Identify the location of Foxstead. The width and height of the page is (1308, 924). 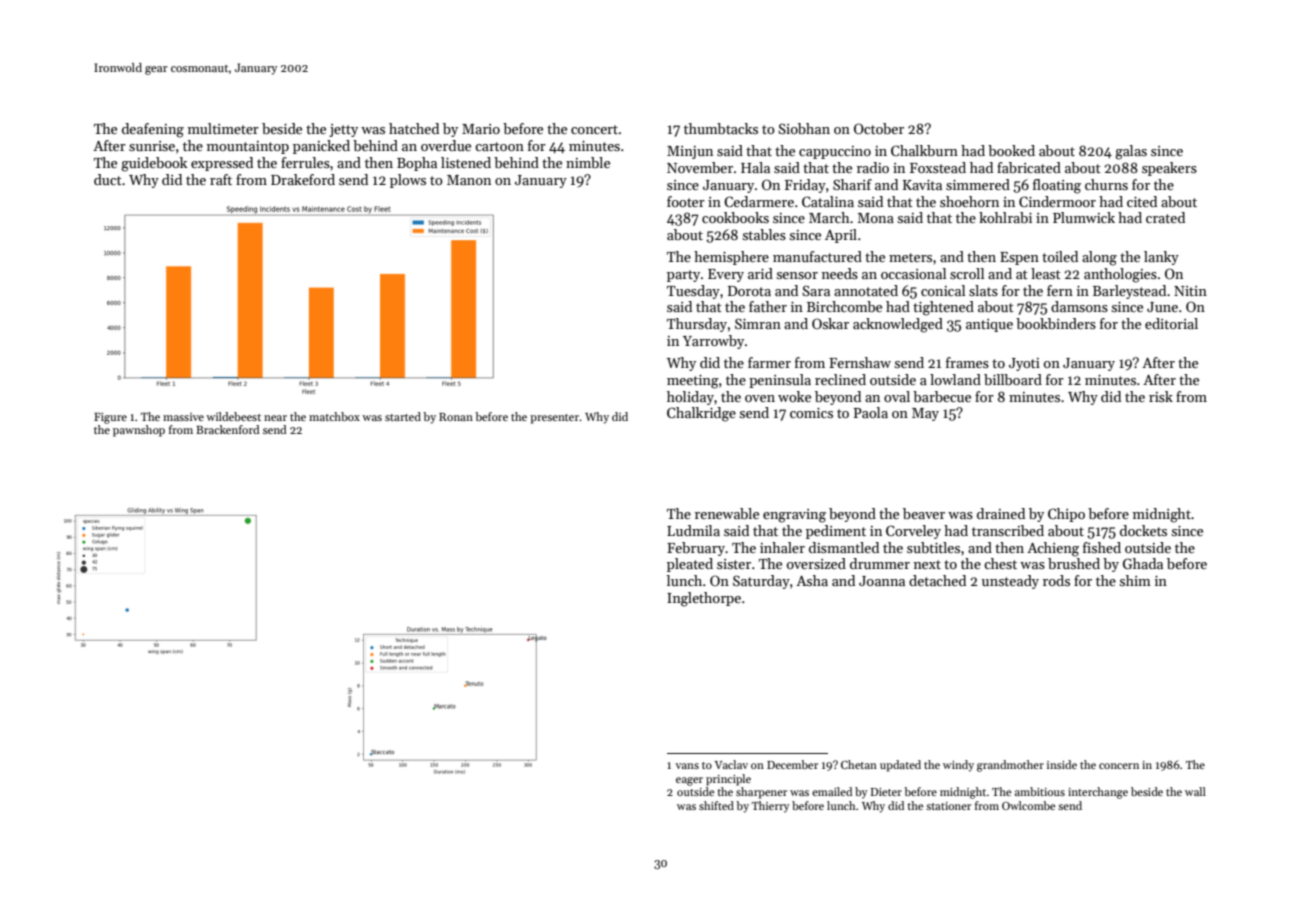
(938, 167).
